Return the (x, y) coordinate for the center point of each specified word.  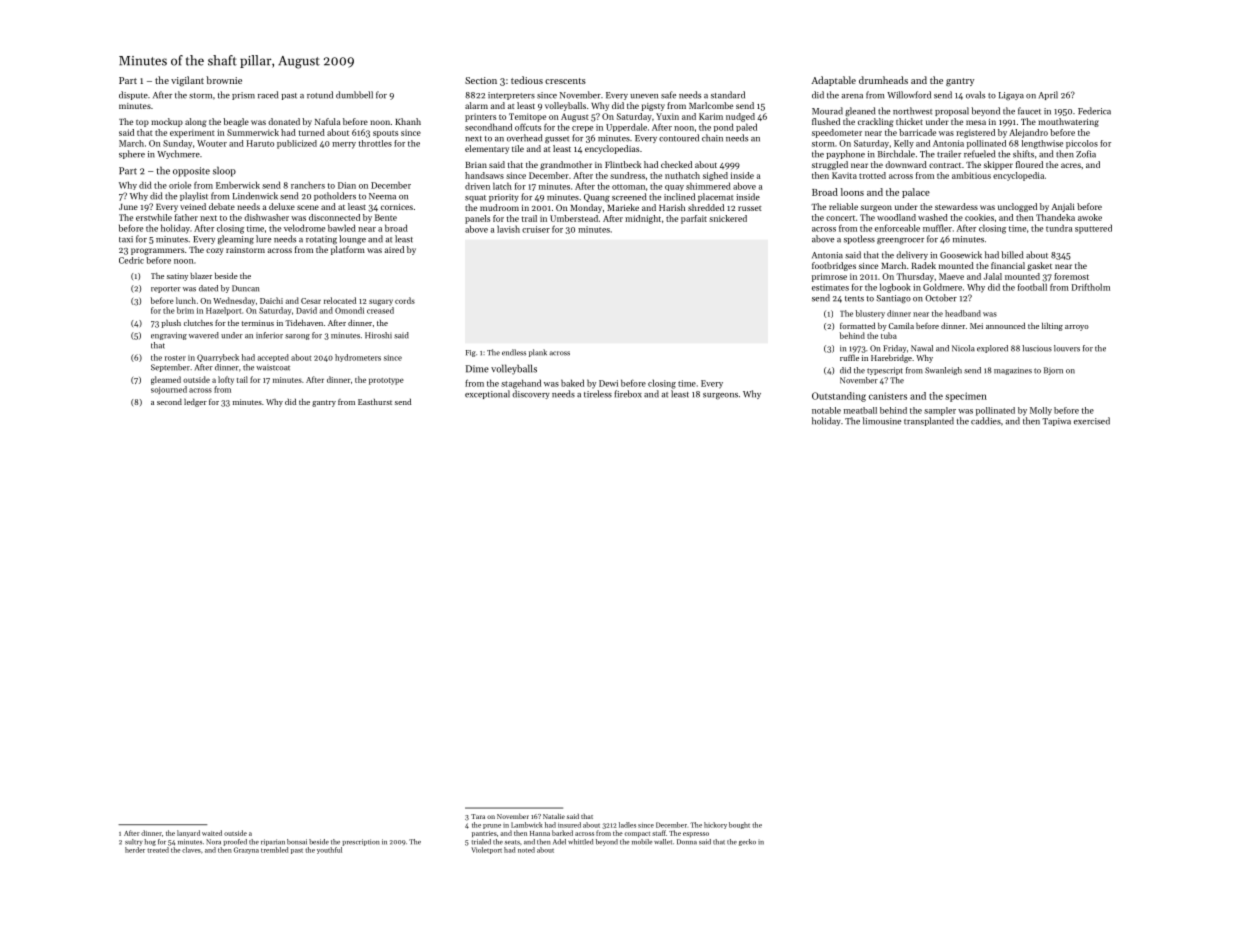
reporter (166, 289)
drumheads (883, 80)
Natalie (554, 816)
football (1032, 287)
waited (212, 833)
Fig (471, 353)
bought (739, 825)
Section (481, 80)
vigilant (187, 81)
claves (191, 850)
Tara (478, 816)
